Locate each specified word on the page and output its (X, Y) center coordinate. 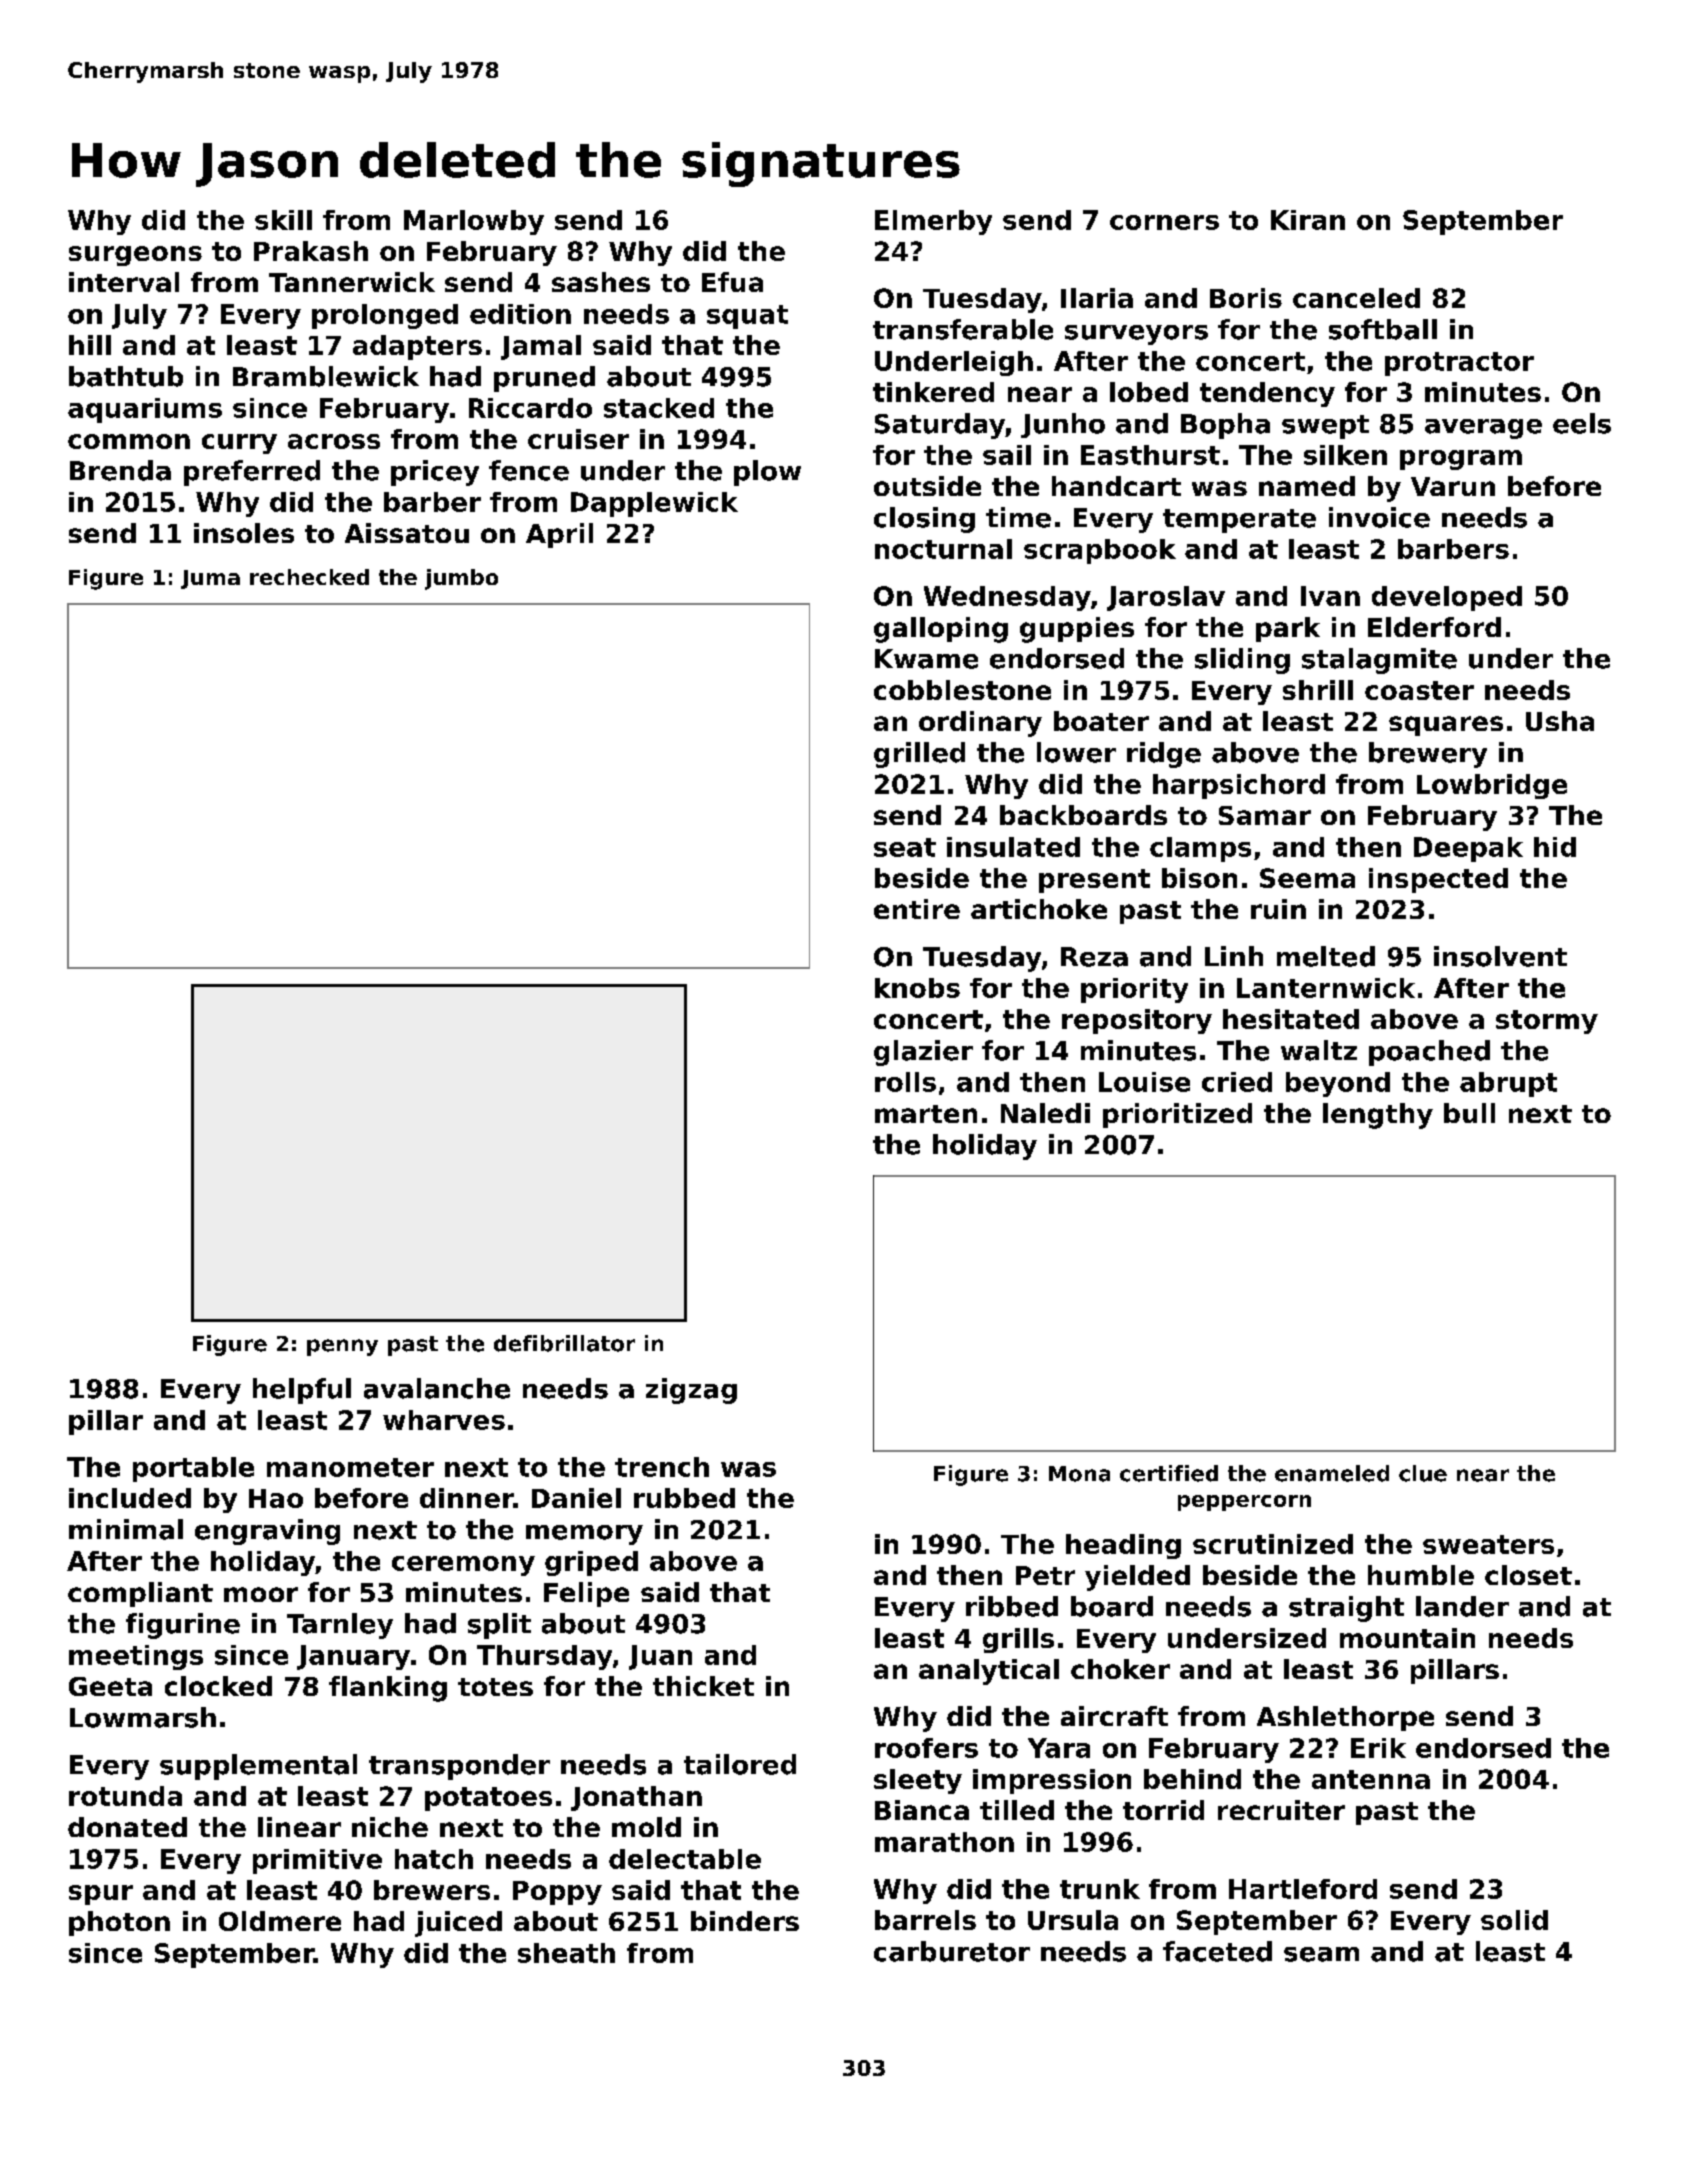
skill (283, 220)
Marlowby (474, 222)
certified (1169, 1473)
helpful (302, 1391)
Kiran (1308, 220)
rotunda (125, 1796)
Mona (1079, 1474)
